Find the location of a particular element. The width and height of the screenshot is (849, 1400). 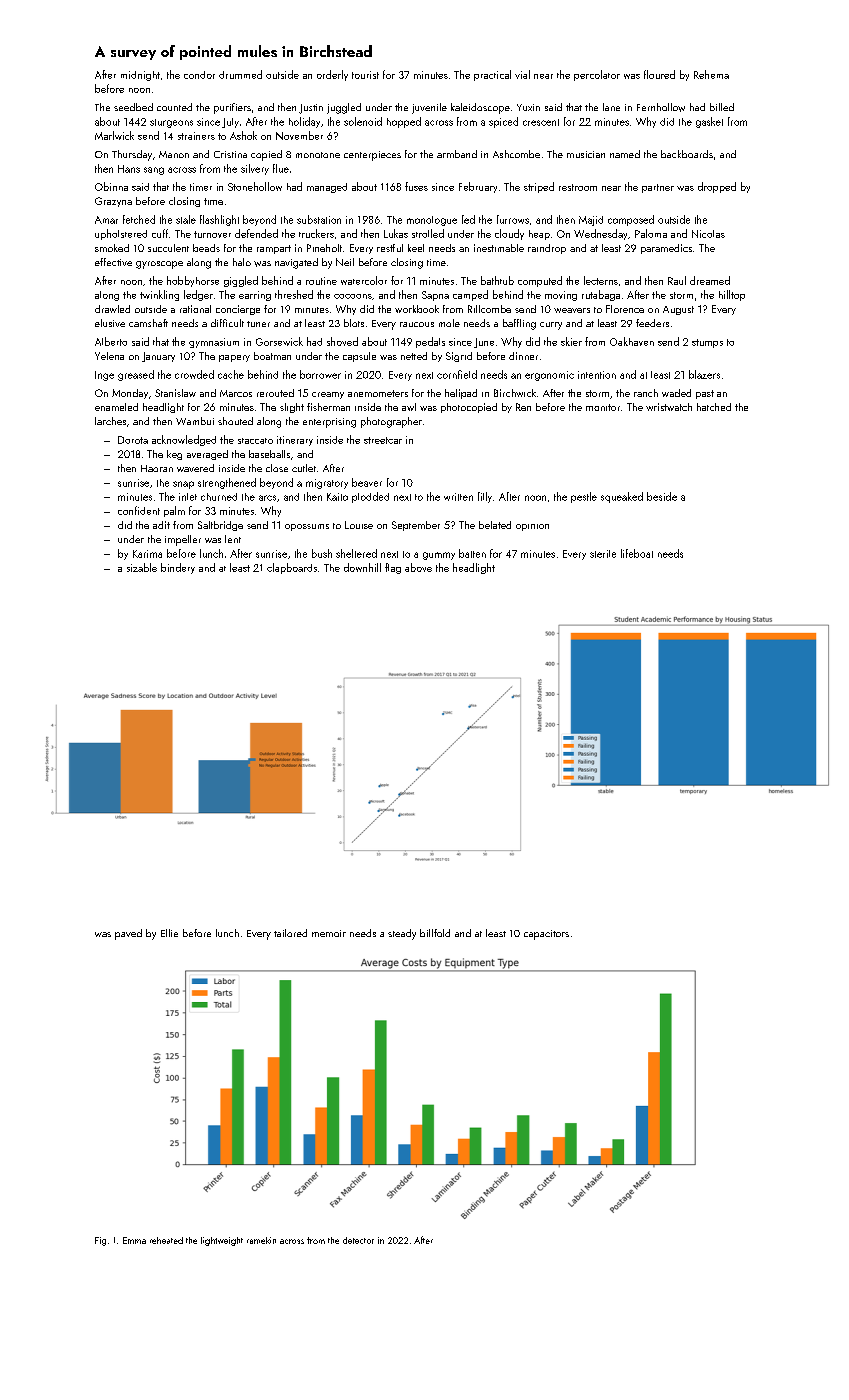

Rehema is located at coordinates (711, 74).
